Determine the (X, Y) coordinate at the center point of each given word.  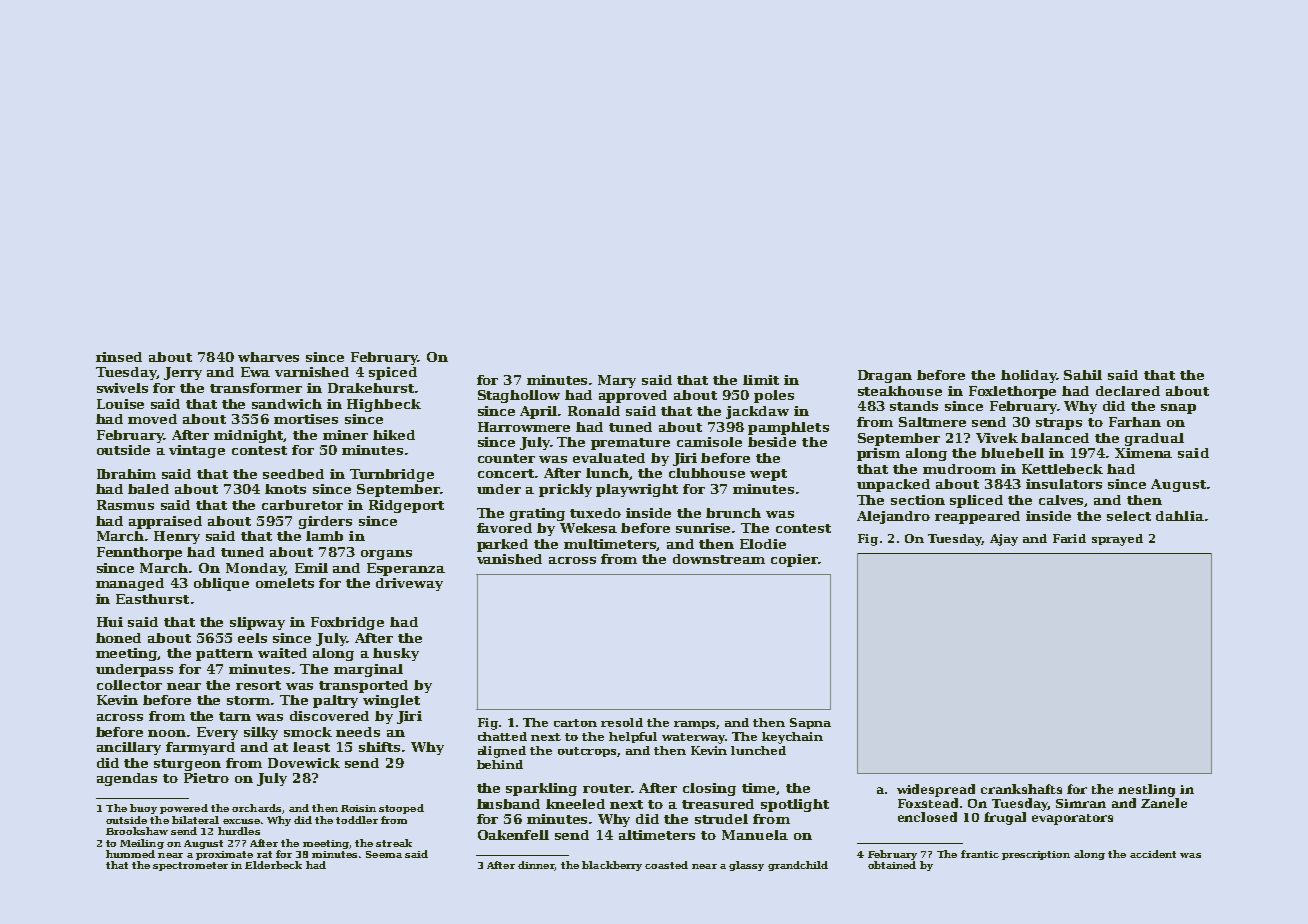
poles (774, 396)
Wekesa (588, 528)
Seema (384, 854)
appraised (165, 522)
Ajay (1004, 540)
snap (1178, 409)
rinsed (119, 357)
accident (1153, 854)
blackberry (612, 866)
